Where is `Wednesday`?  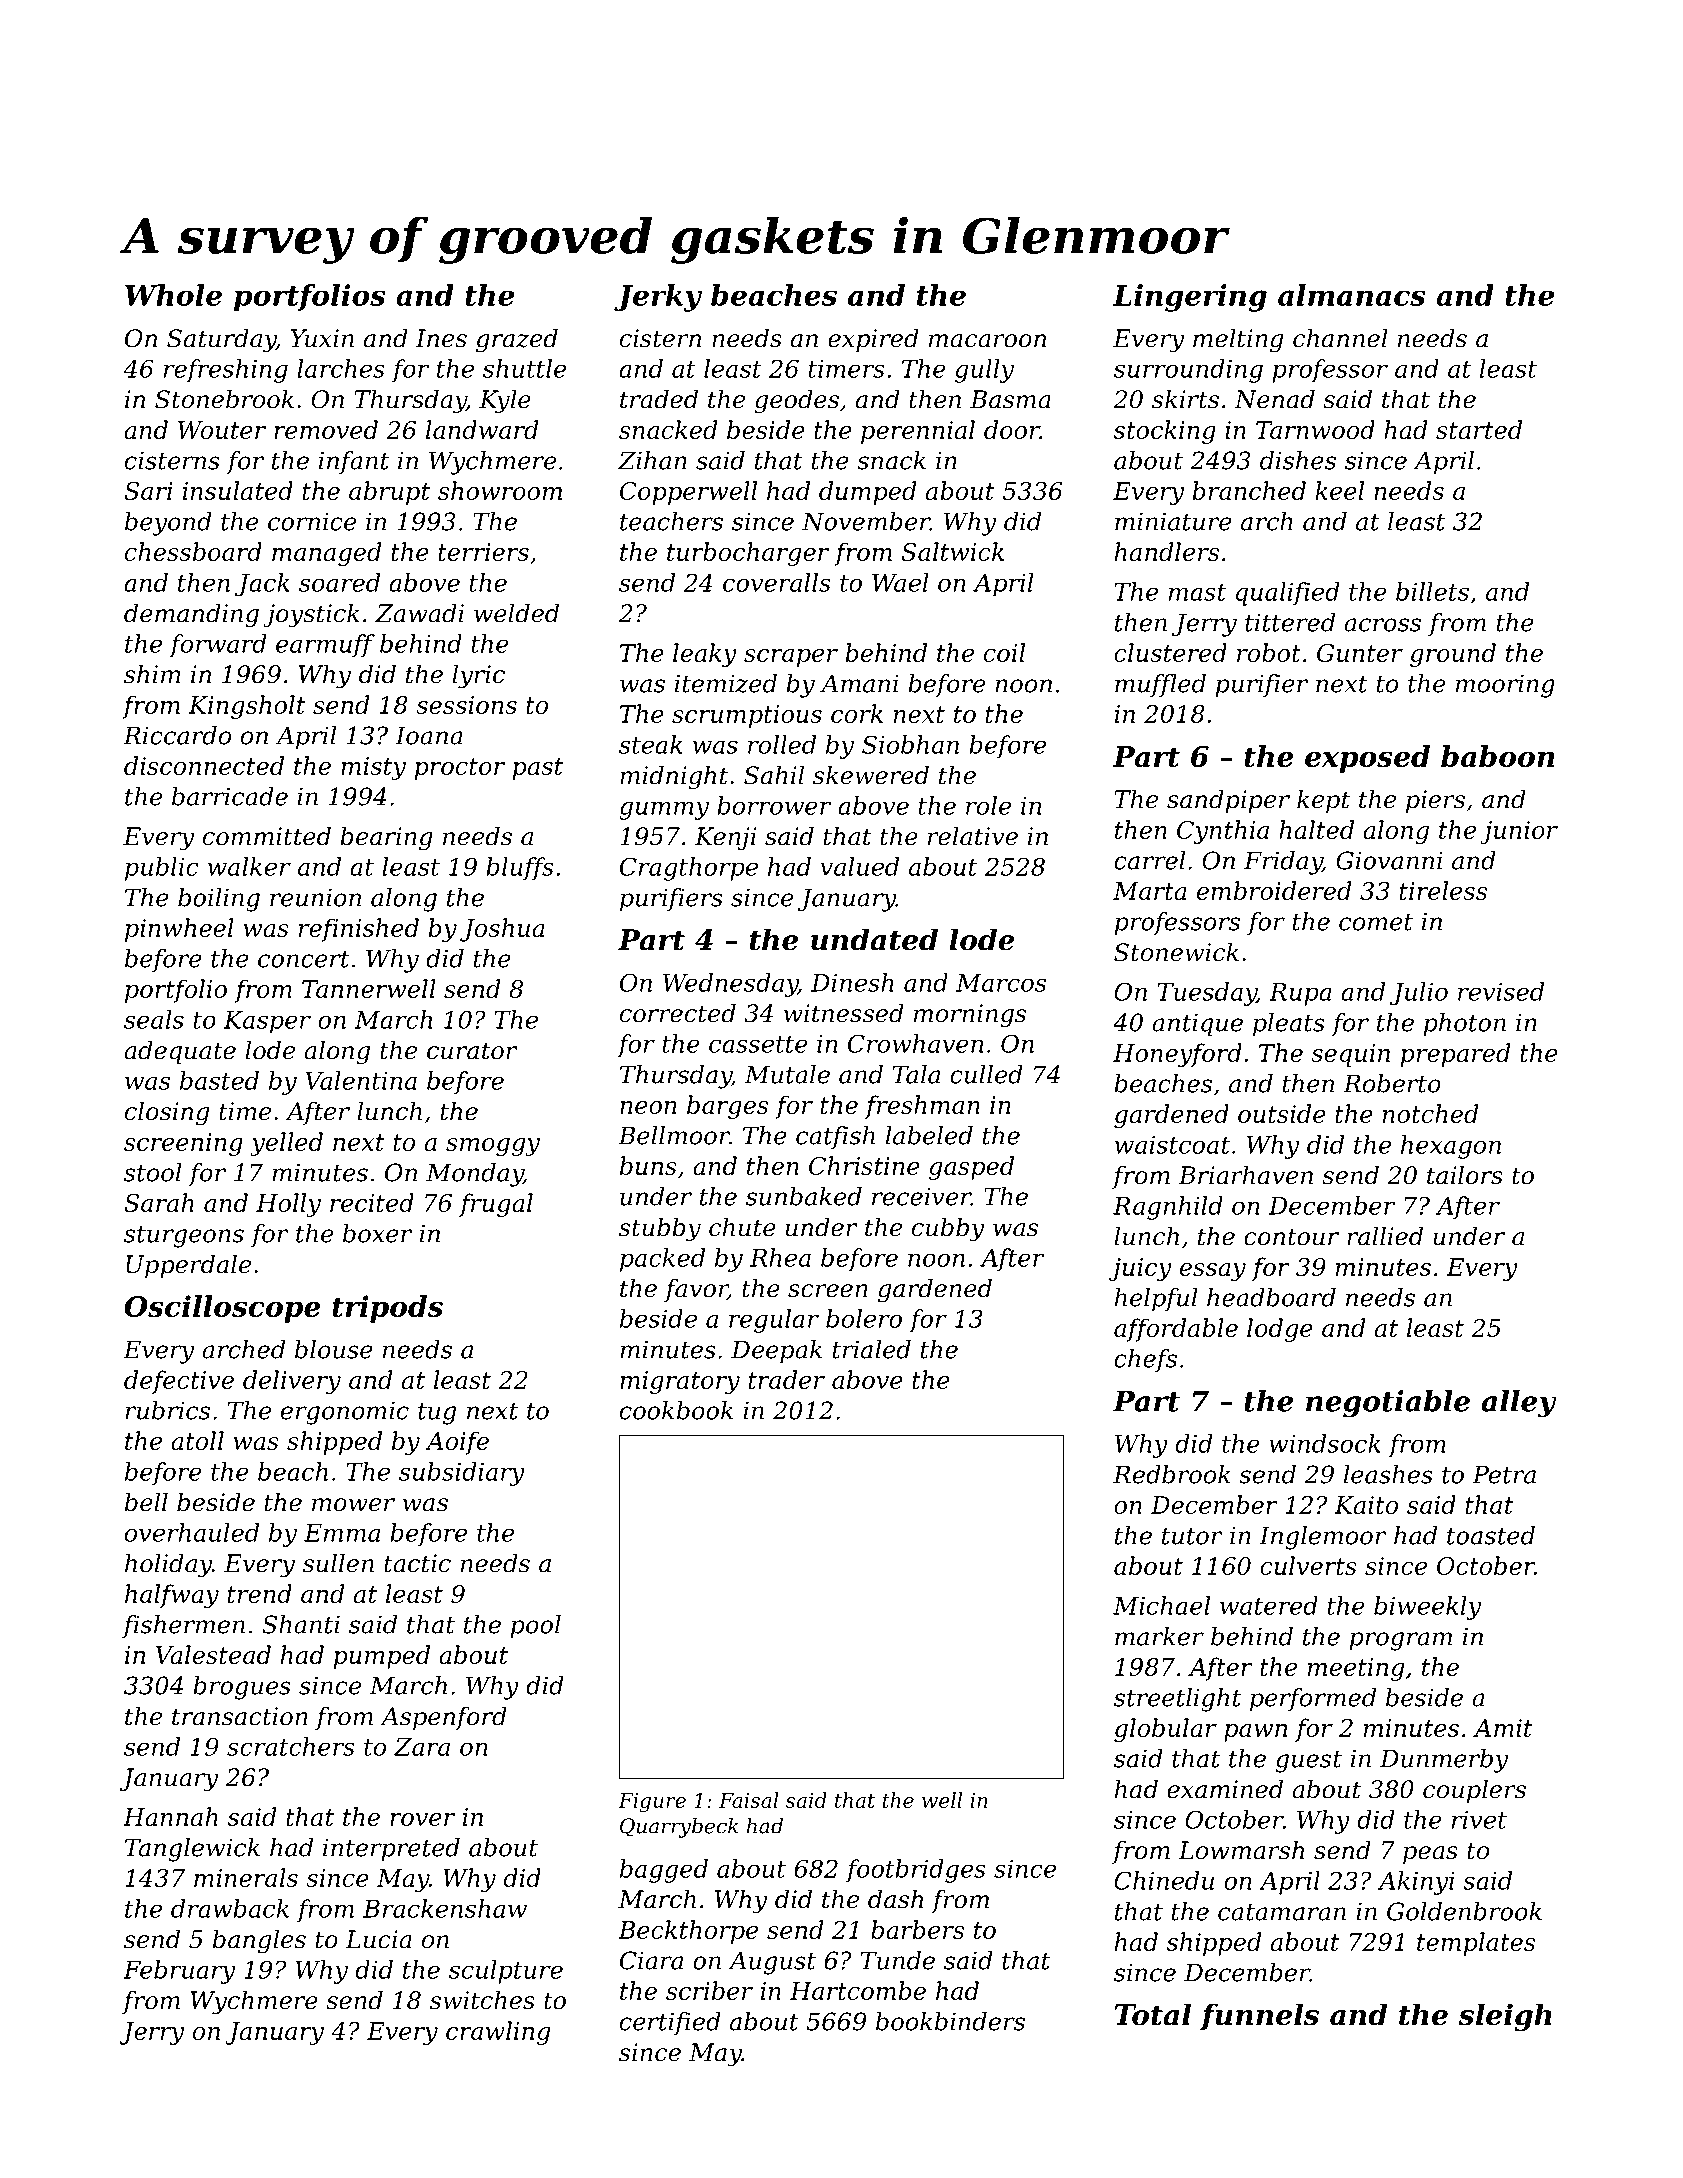 Wednesday is located at coordinates (730, 985).
